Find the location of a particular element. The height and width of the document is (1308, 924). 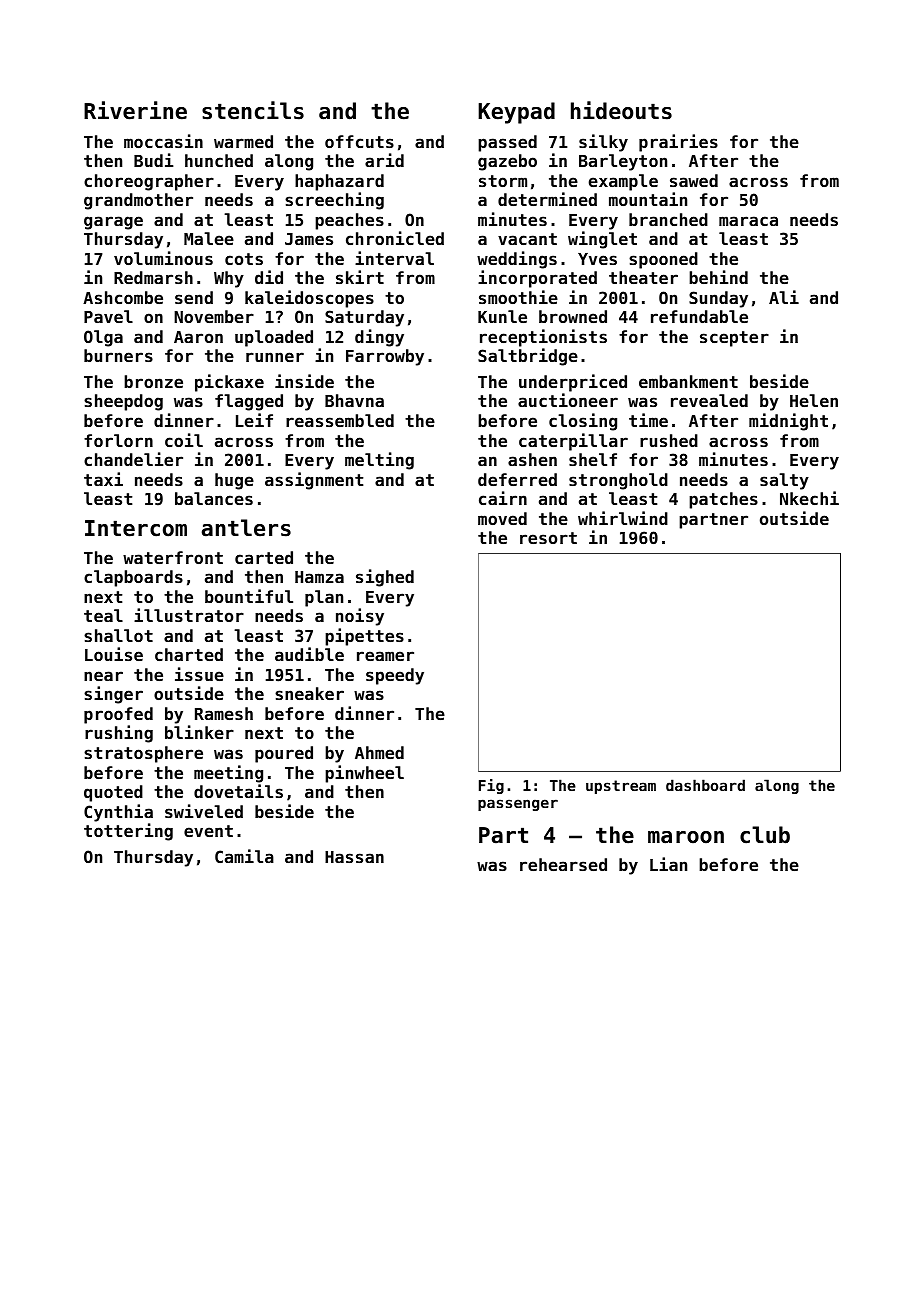

offcuts is located at coordinates (359, 141).
